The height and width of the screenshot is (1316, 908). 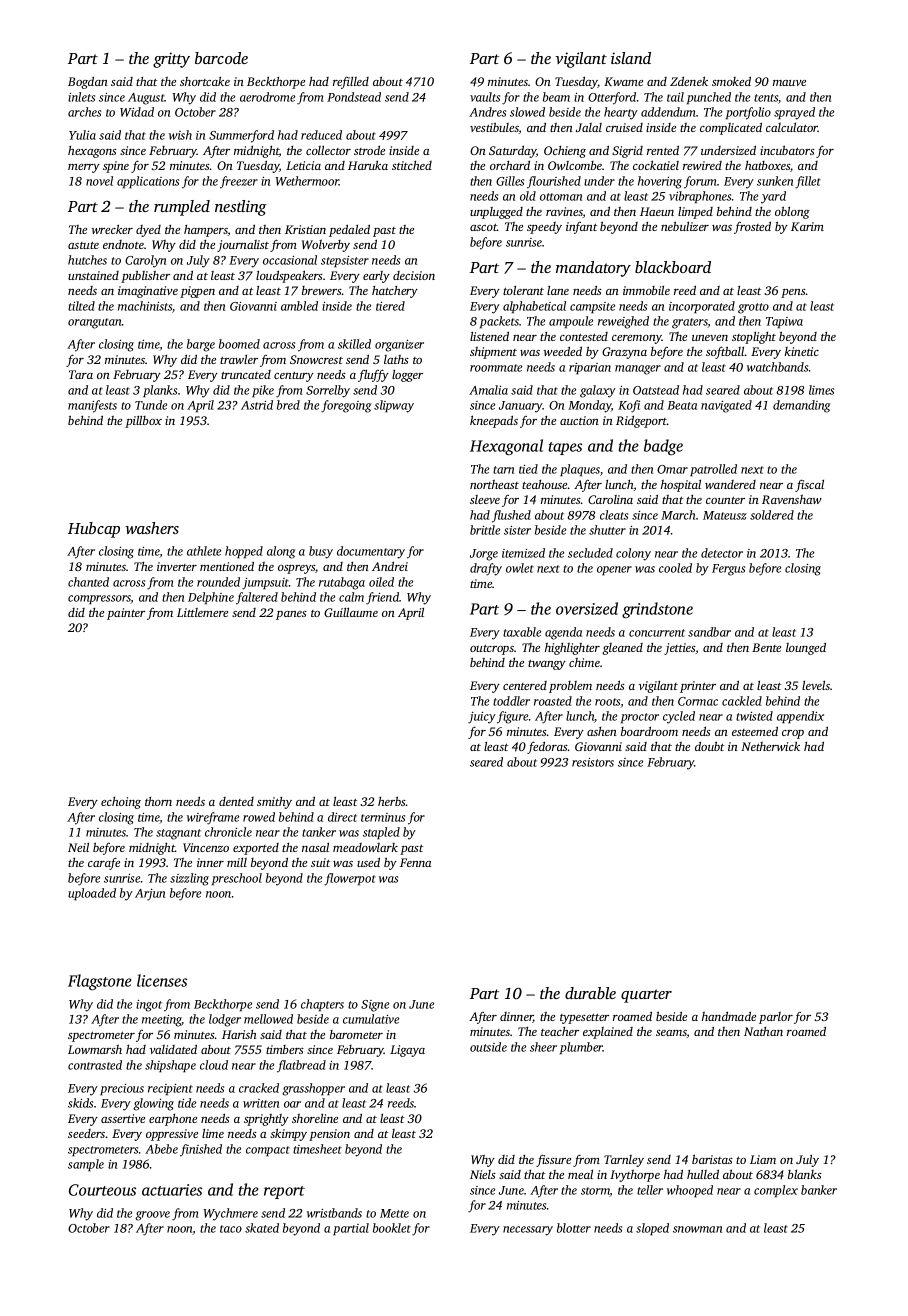 What do you see at coordinates (766, 647) in the screenshot?
I see `Bente` at bounding box center [766, 647].
